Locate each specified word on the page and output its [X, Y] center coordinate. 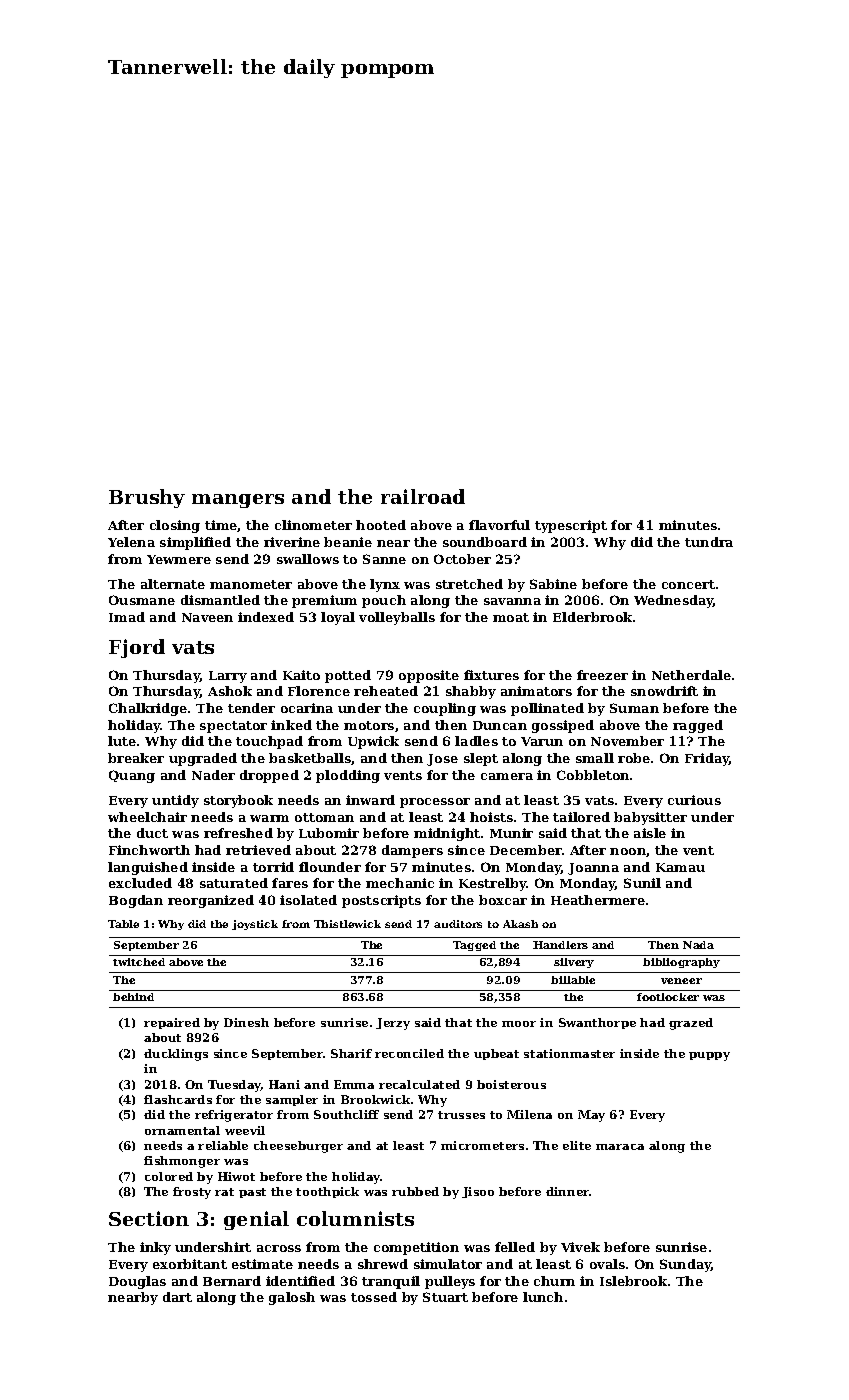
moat [511, 617]
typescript [571, 526]
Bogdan [136, 901]
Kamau [680, 867]
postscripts [381, 901]
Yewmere [179, 559]
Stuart [445, 1297]
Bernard [232, 1281]
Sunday [686, 1265]
